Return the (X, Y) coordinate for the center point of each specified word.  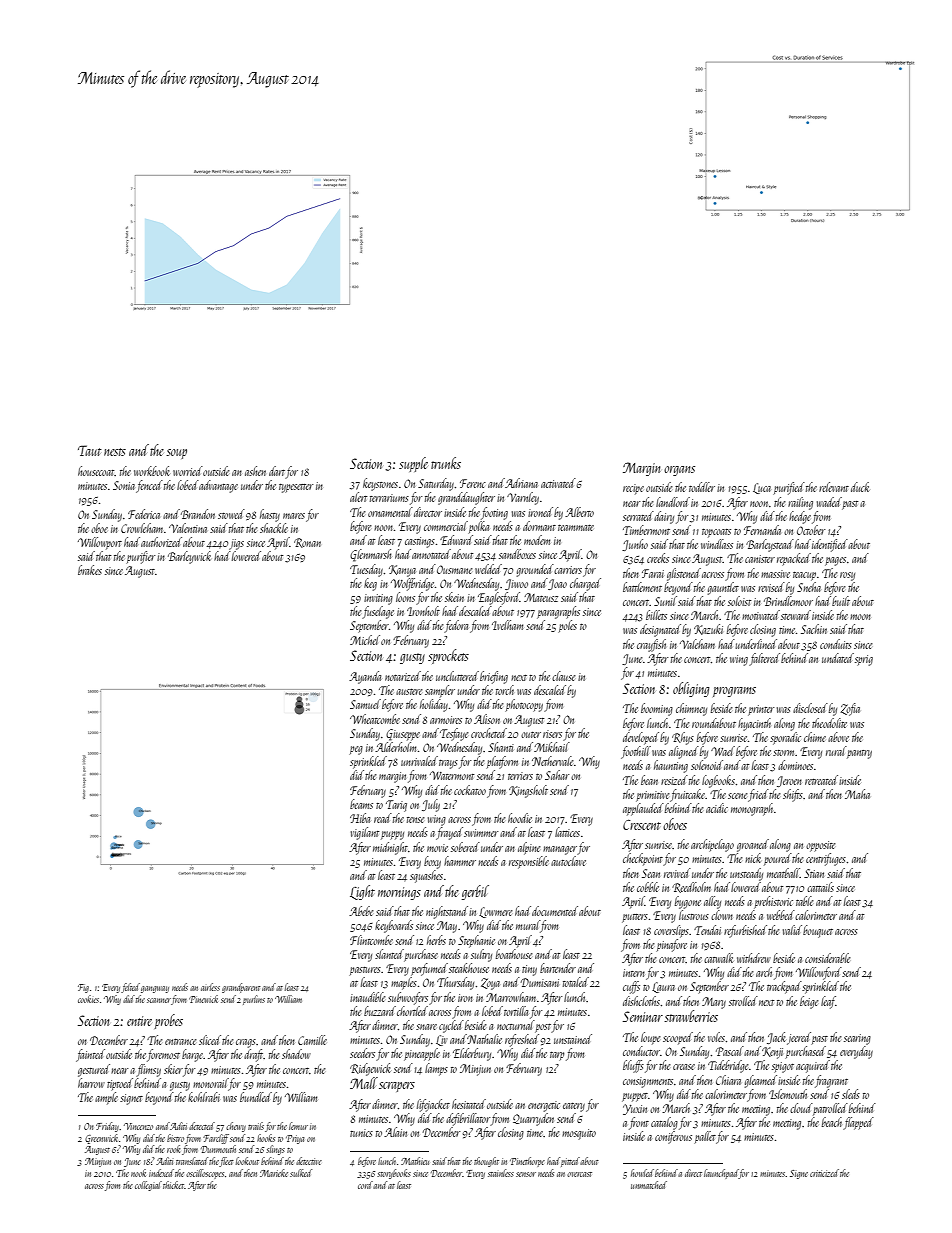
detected (202, 1126)
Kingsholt (528, 791)
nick (753, 858)
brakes (90, 570)
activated (558, 483)
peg (356, 750)
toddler (702, 487)
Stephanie (476, 941)
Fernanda (762, 530)
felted (130, 988)
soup (177, 454)
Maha (857, 794)
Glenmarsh (370, 555)
